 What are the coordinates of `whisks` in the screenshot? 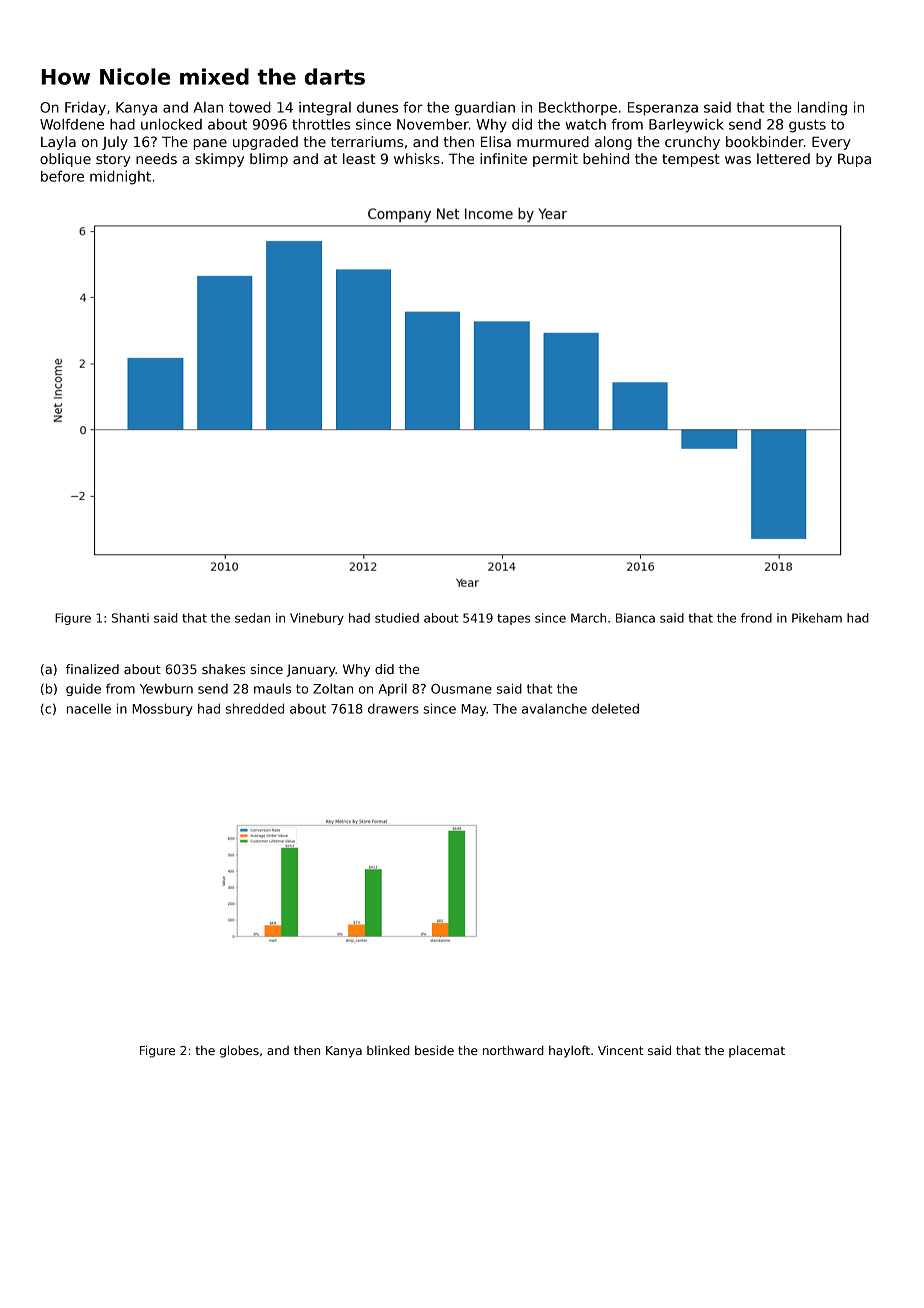 It's located at (417, 158).
